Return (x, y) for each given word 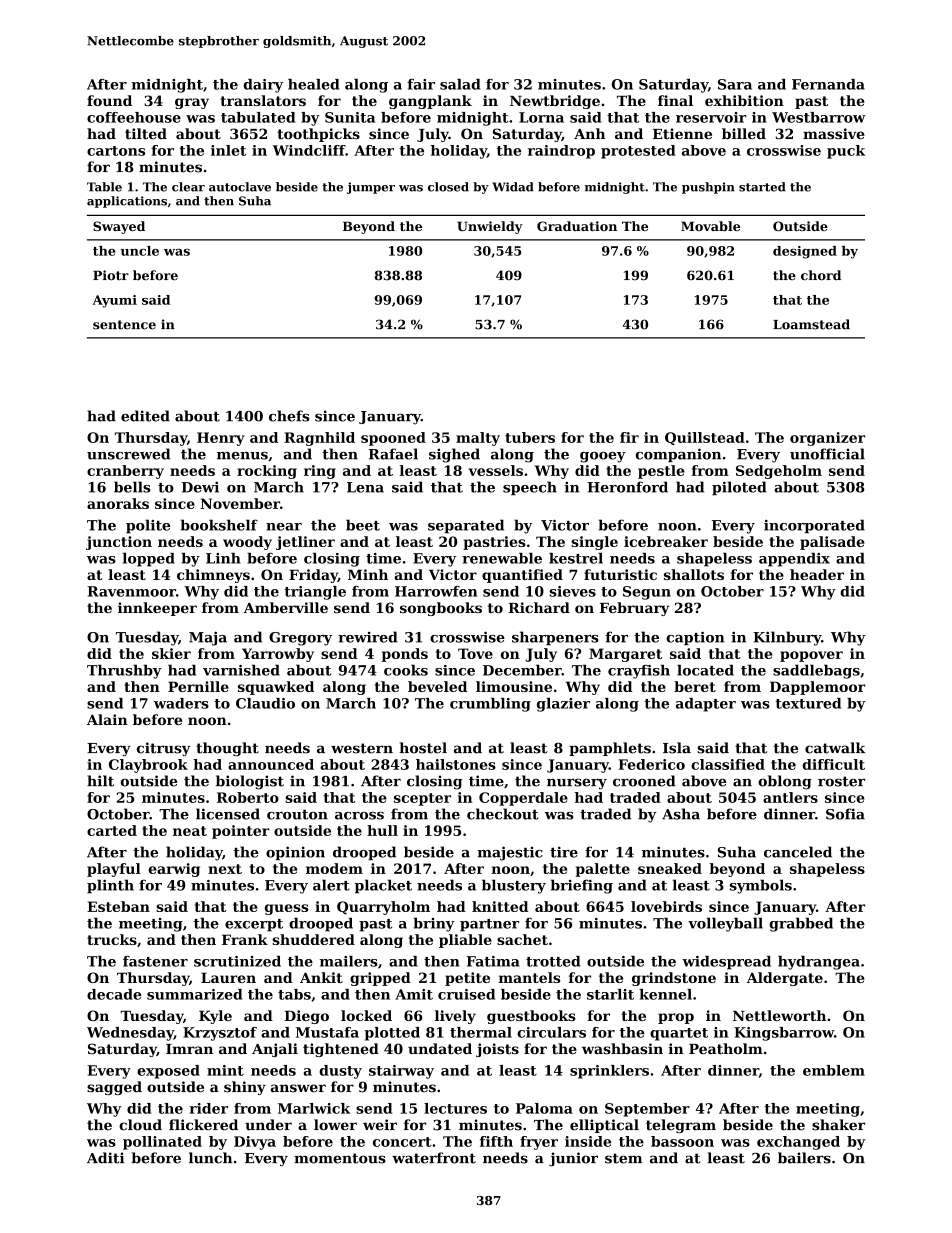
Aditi (105, 1158)
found (109, 100)
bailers (804, 1158)
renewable (502, 558)
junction (119, 543)
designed (805, 252)
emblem (834, 1070)
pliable (465, 941)
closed (448, 187)
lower (335, 1125)
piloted (739, 488)
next (225, 869)
